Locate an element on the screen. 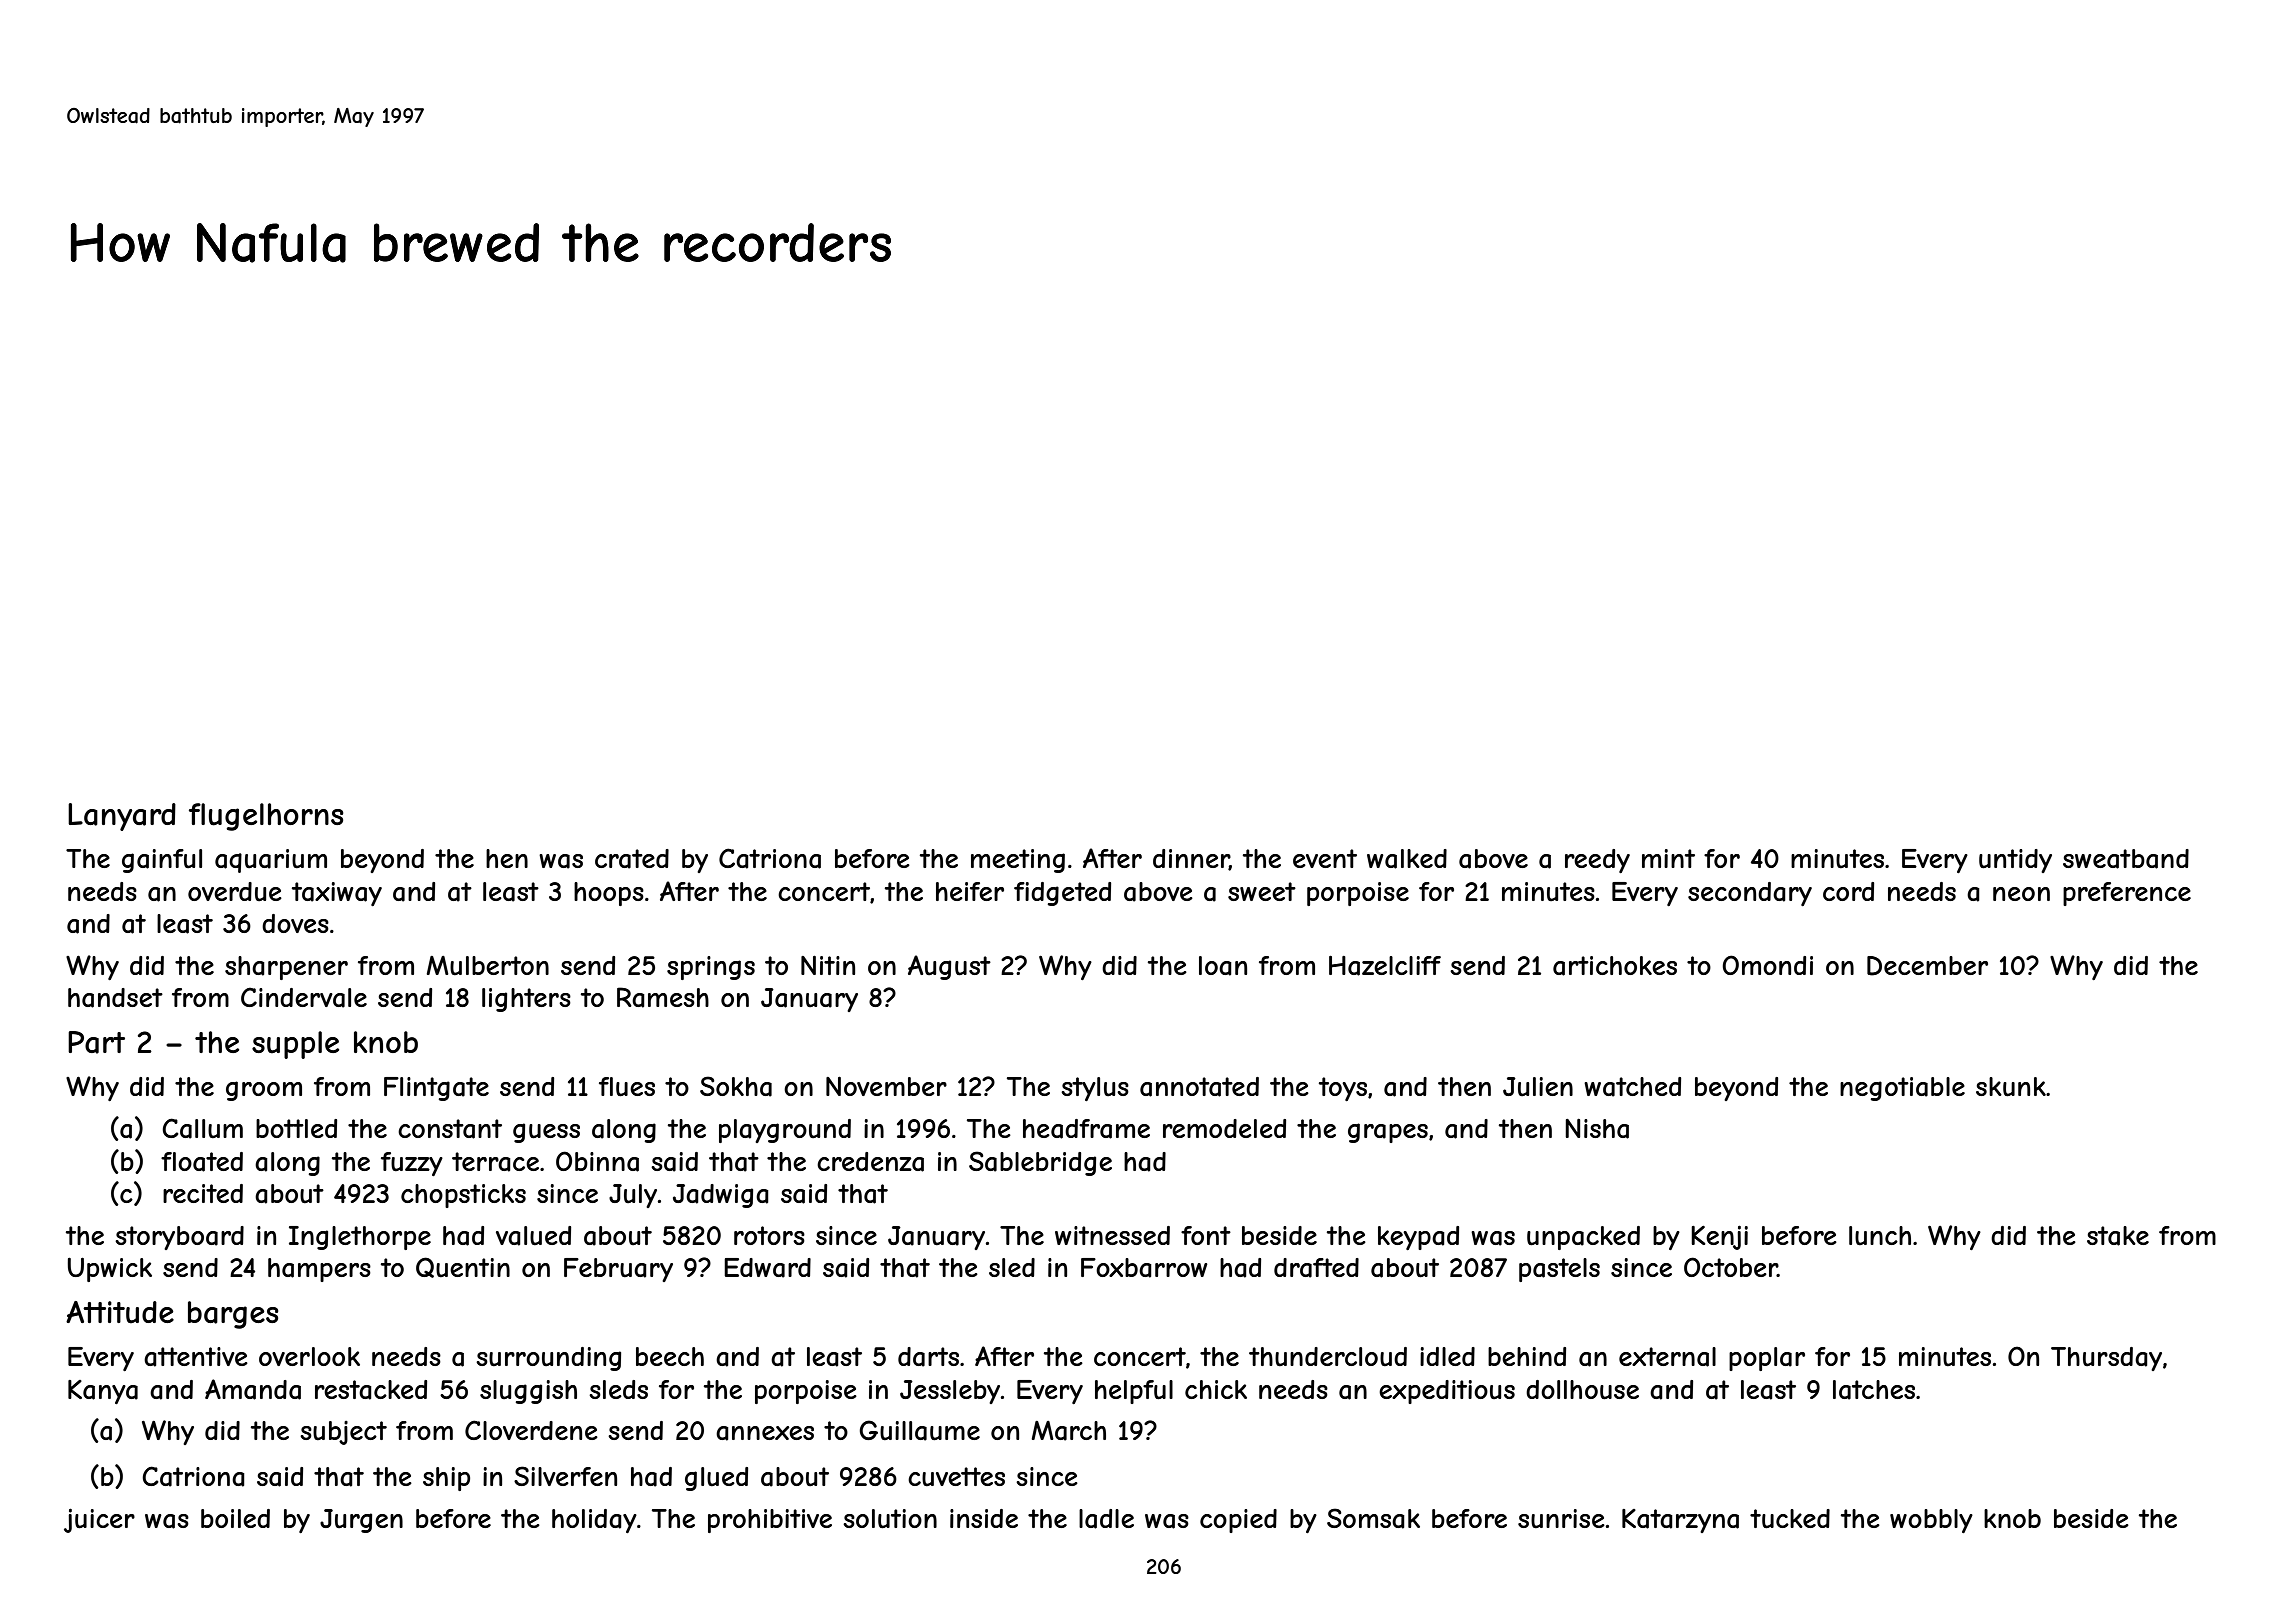  groom is located at coordinates (264, 1091).
